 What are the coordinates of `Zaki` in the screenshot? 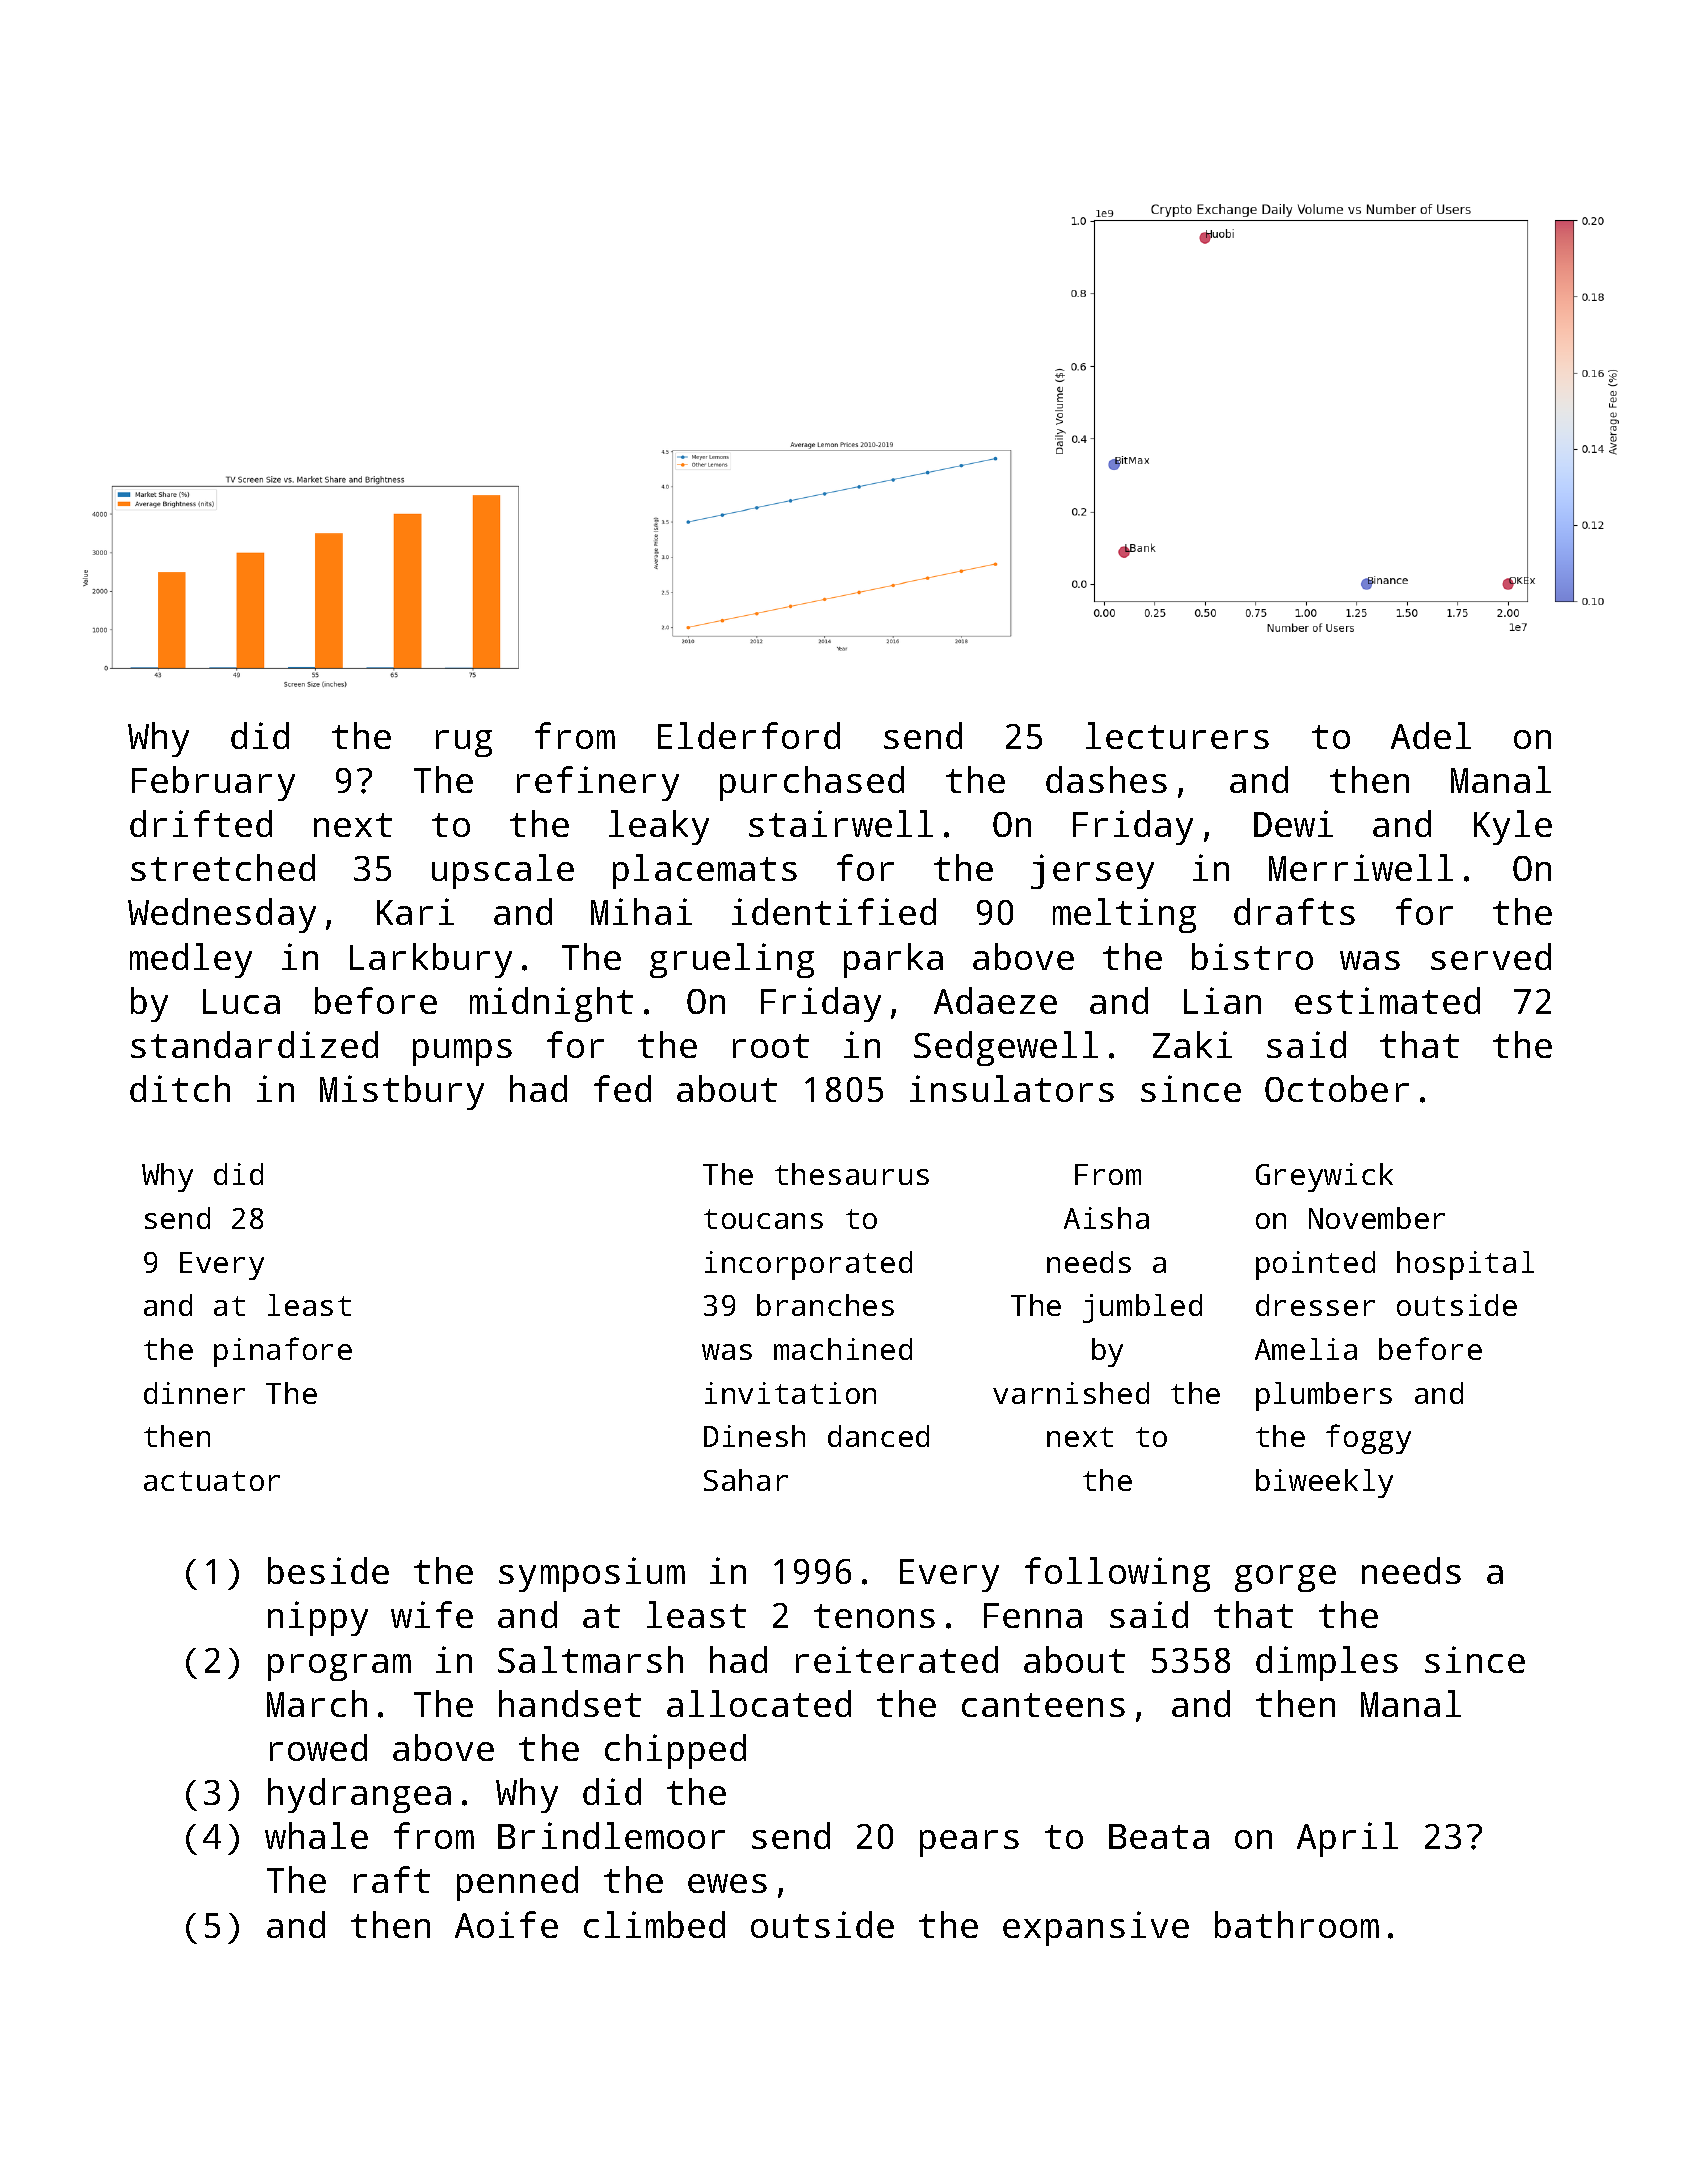 It's located at (1192, 1044).
